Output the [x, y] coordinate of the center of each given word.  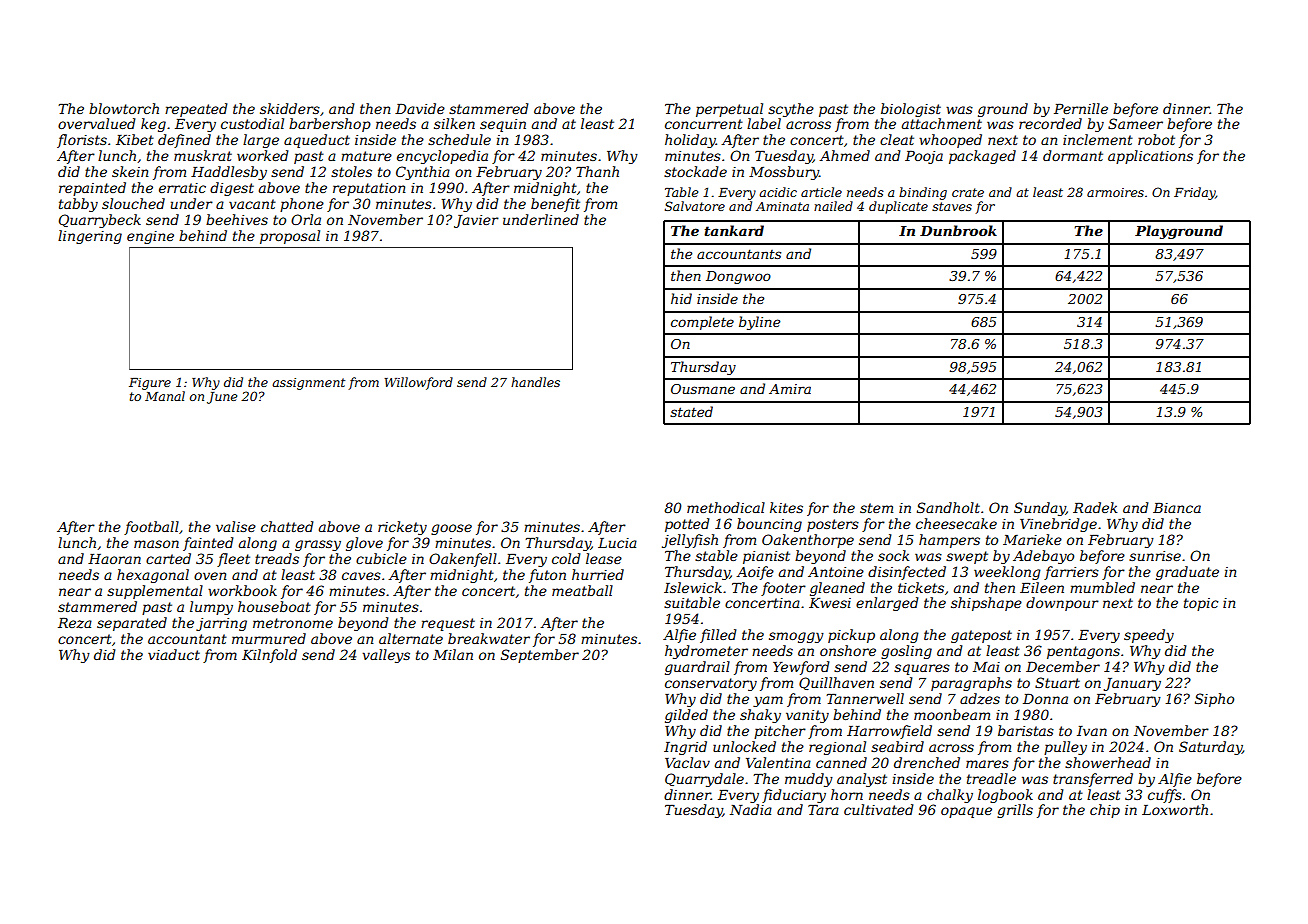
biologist [911, 110]
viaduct [174, 654]
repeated [196, 110]
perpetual [729, 110]
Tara [823, 810]
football [151, 528]
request [448, 624]
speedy [1149, 636]
